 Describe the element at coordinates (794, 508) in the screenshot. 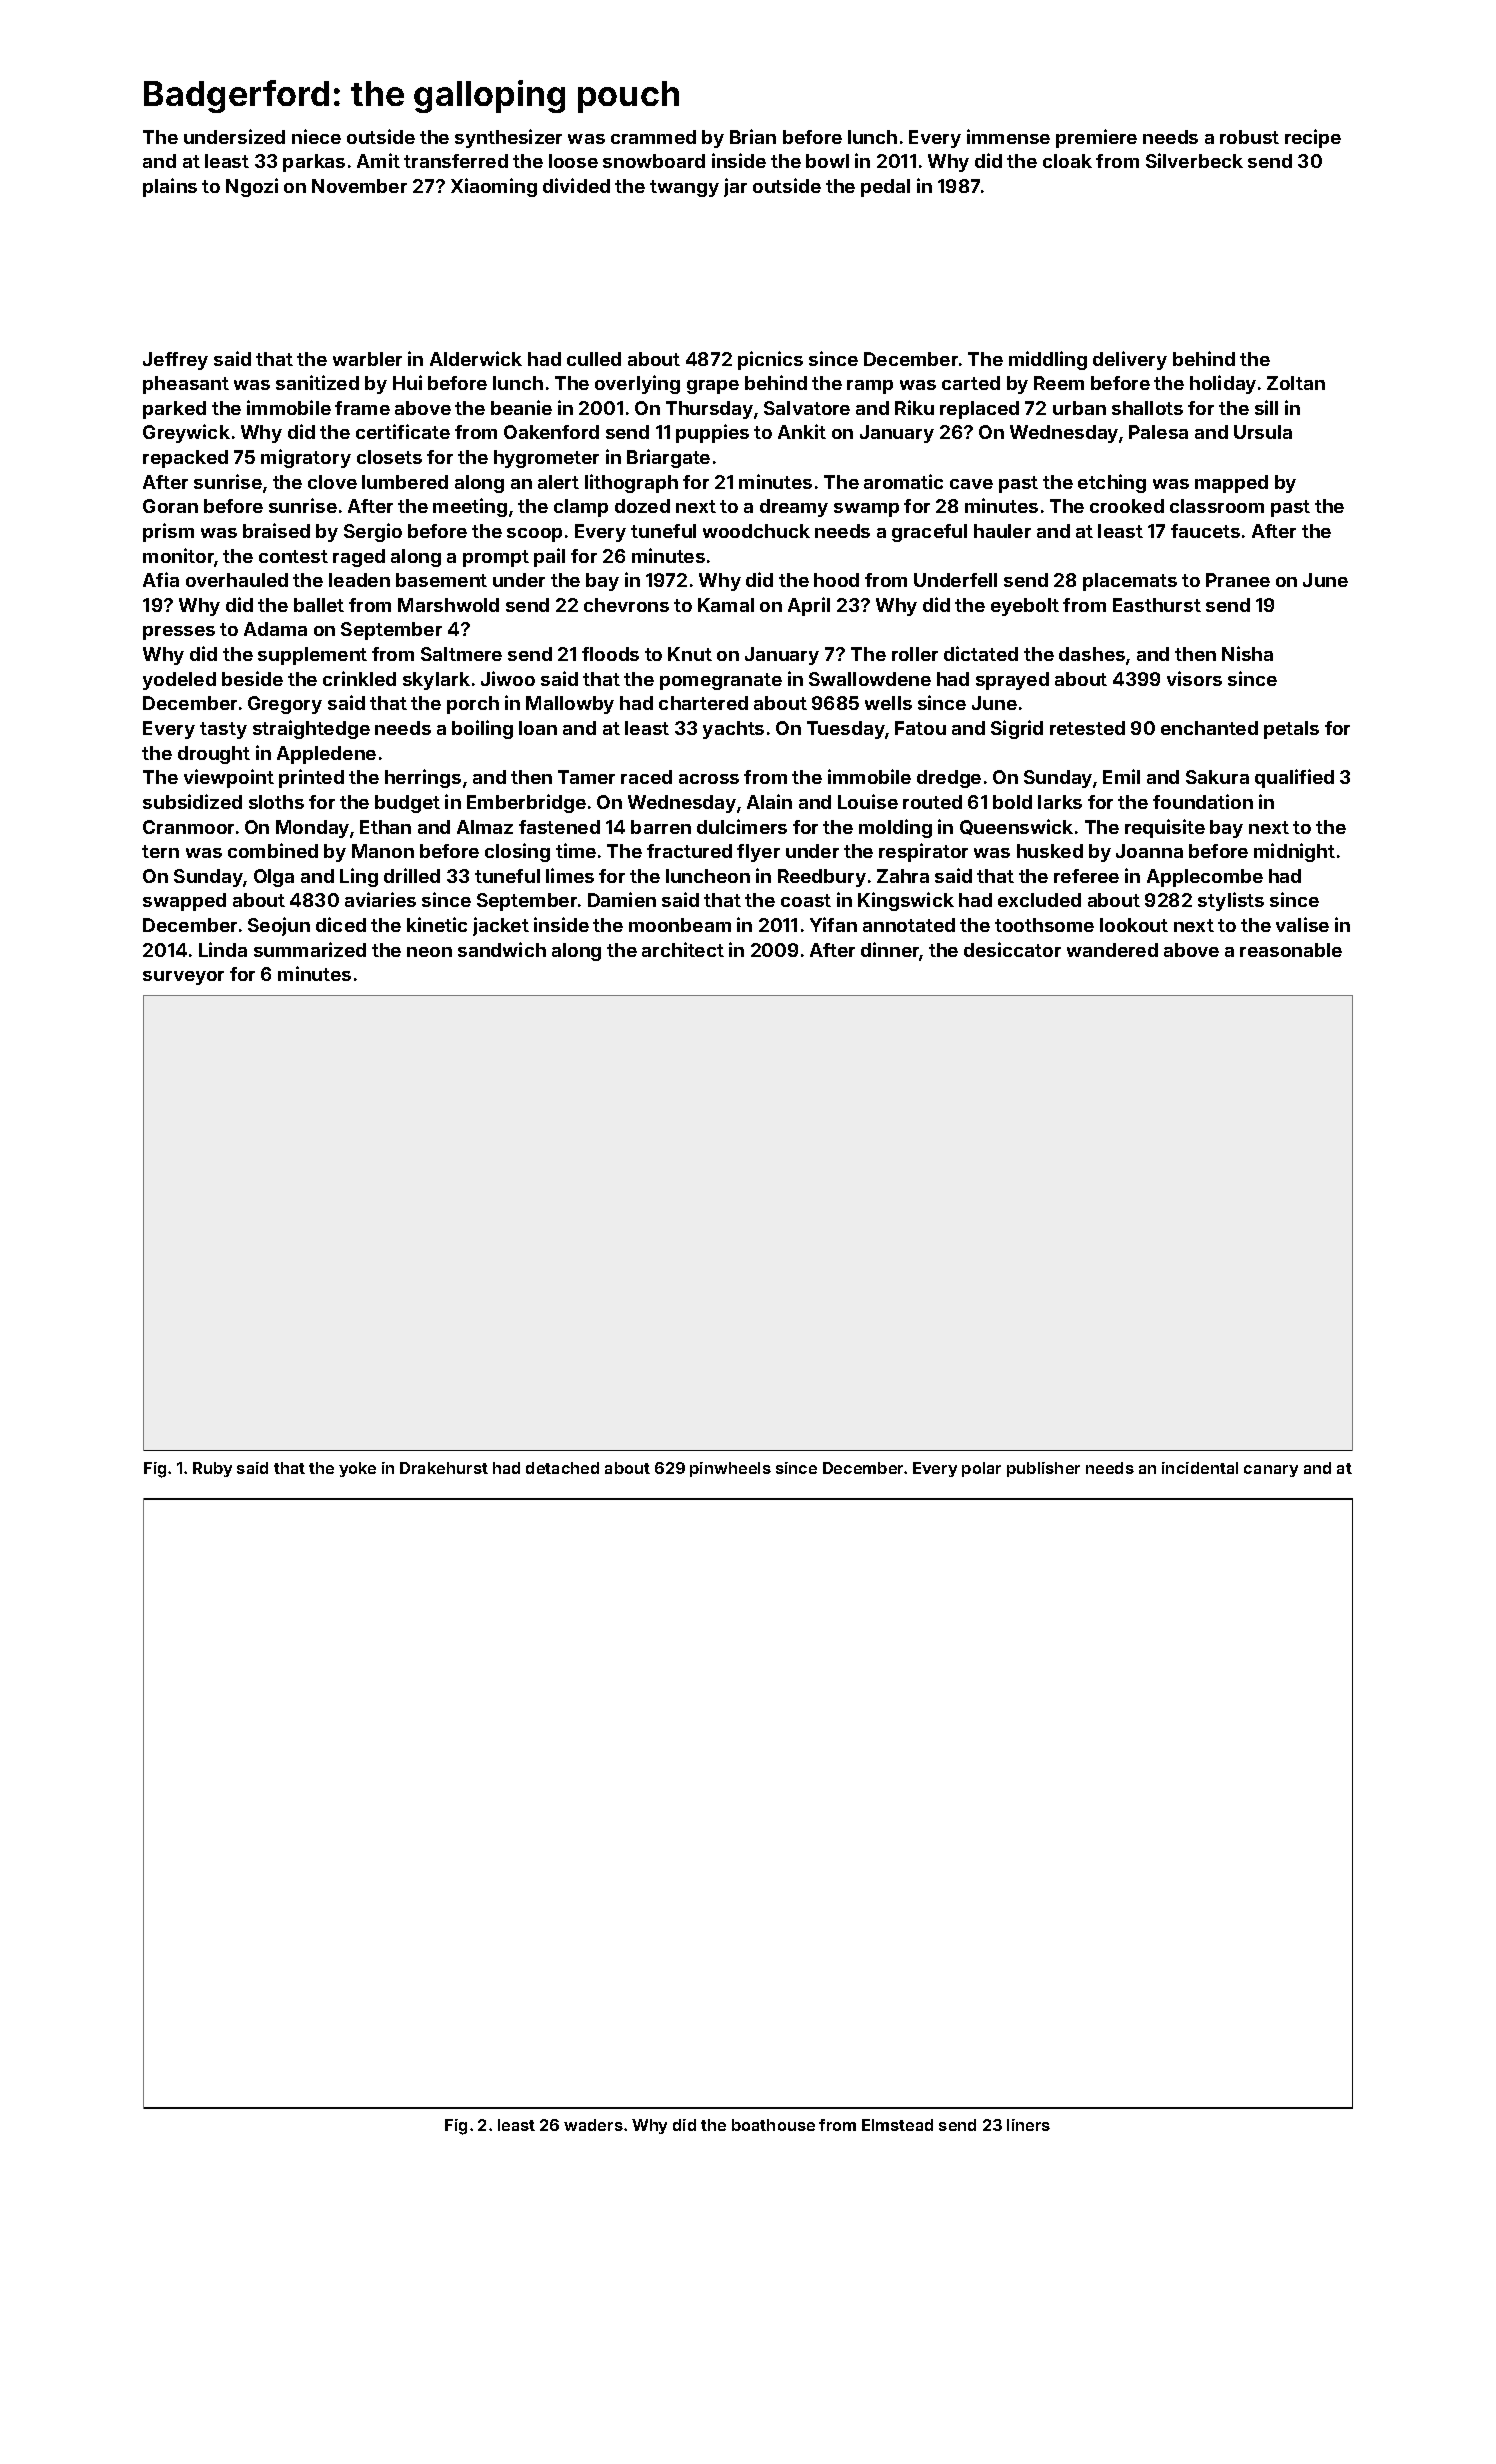

I see `dreamy` at that location.
